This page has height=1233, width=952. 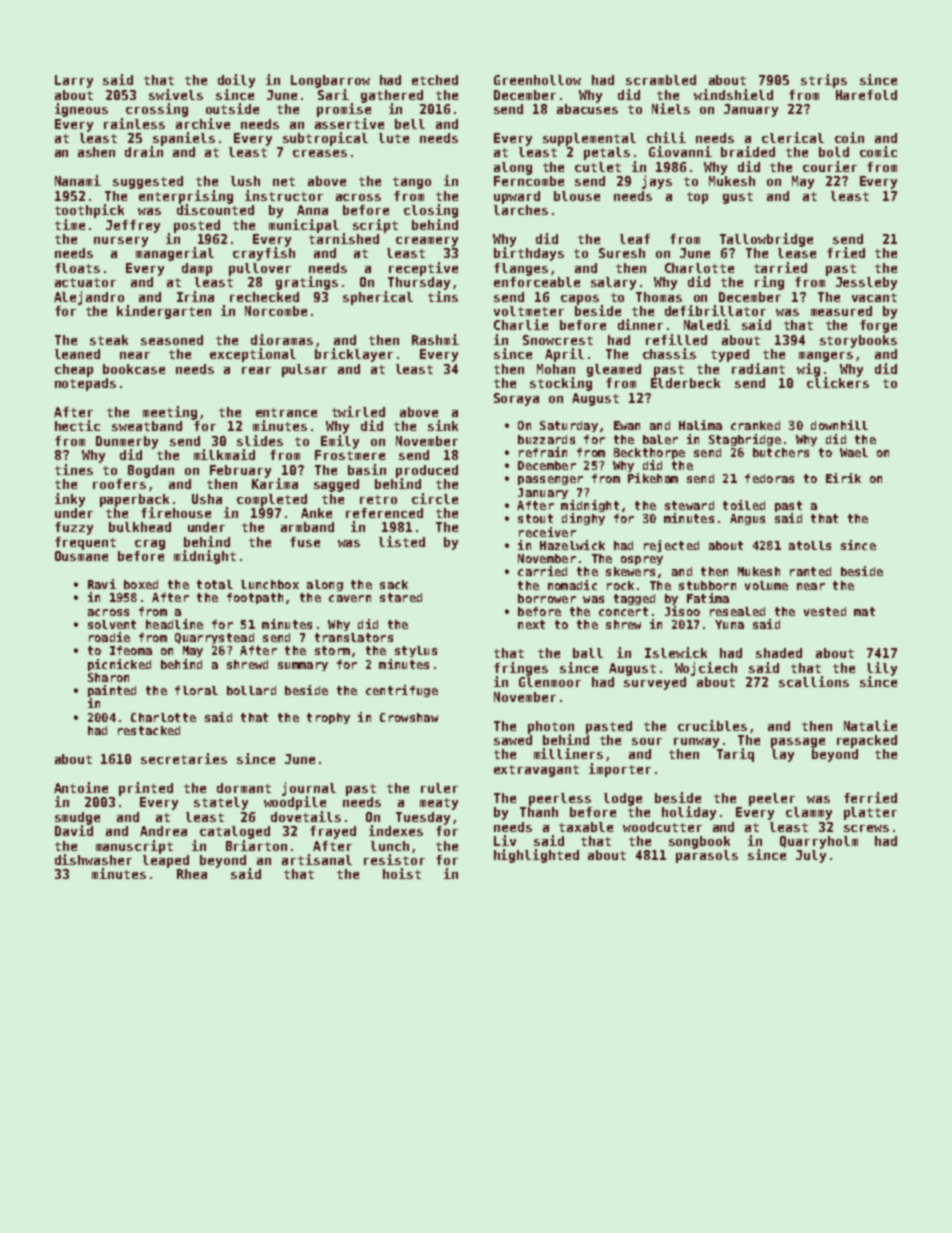 What do you see at coordinates (583, 519) in the page?
I see `dinghy` at bounding box center [583, 519].
